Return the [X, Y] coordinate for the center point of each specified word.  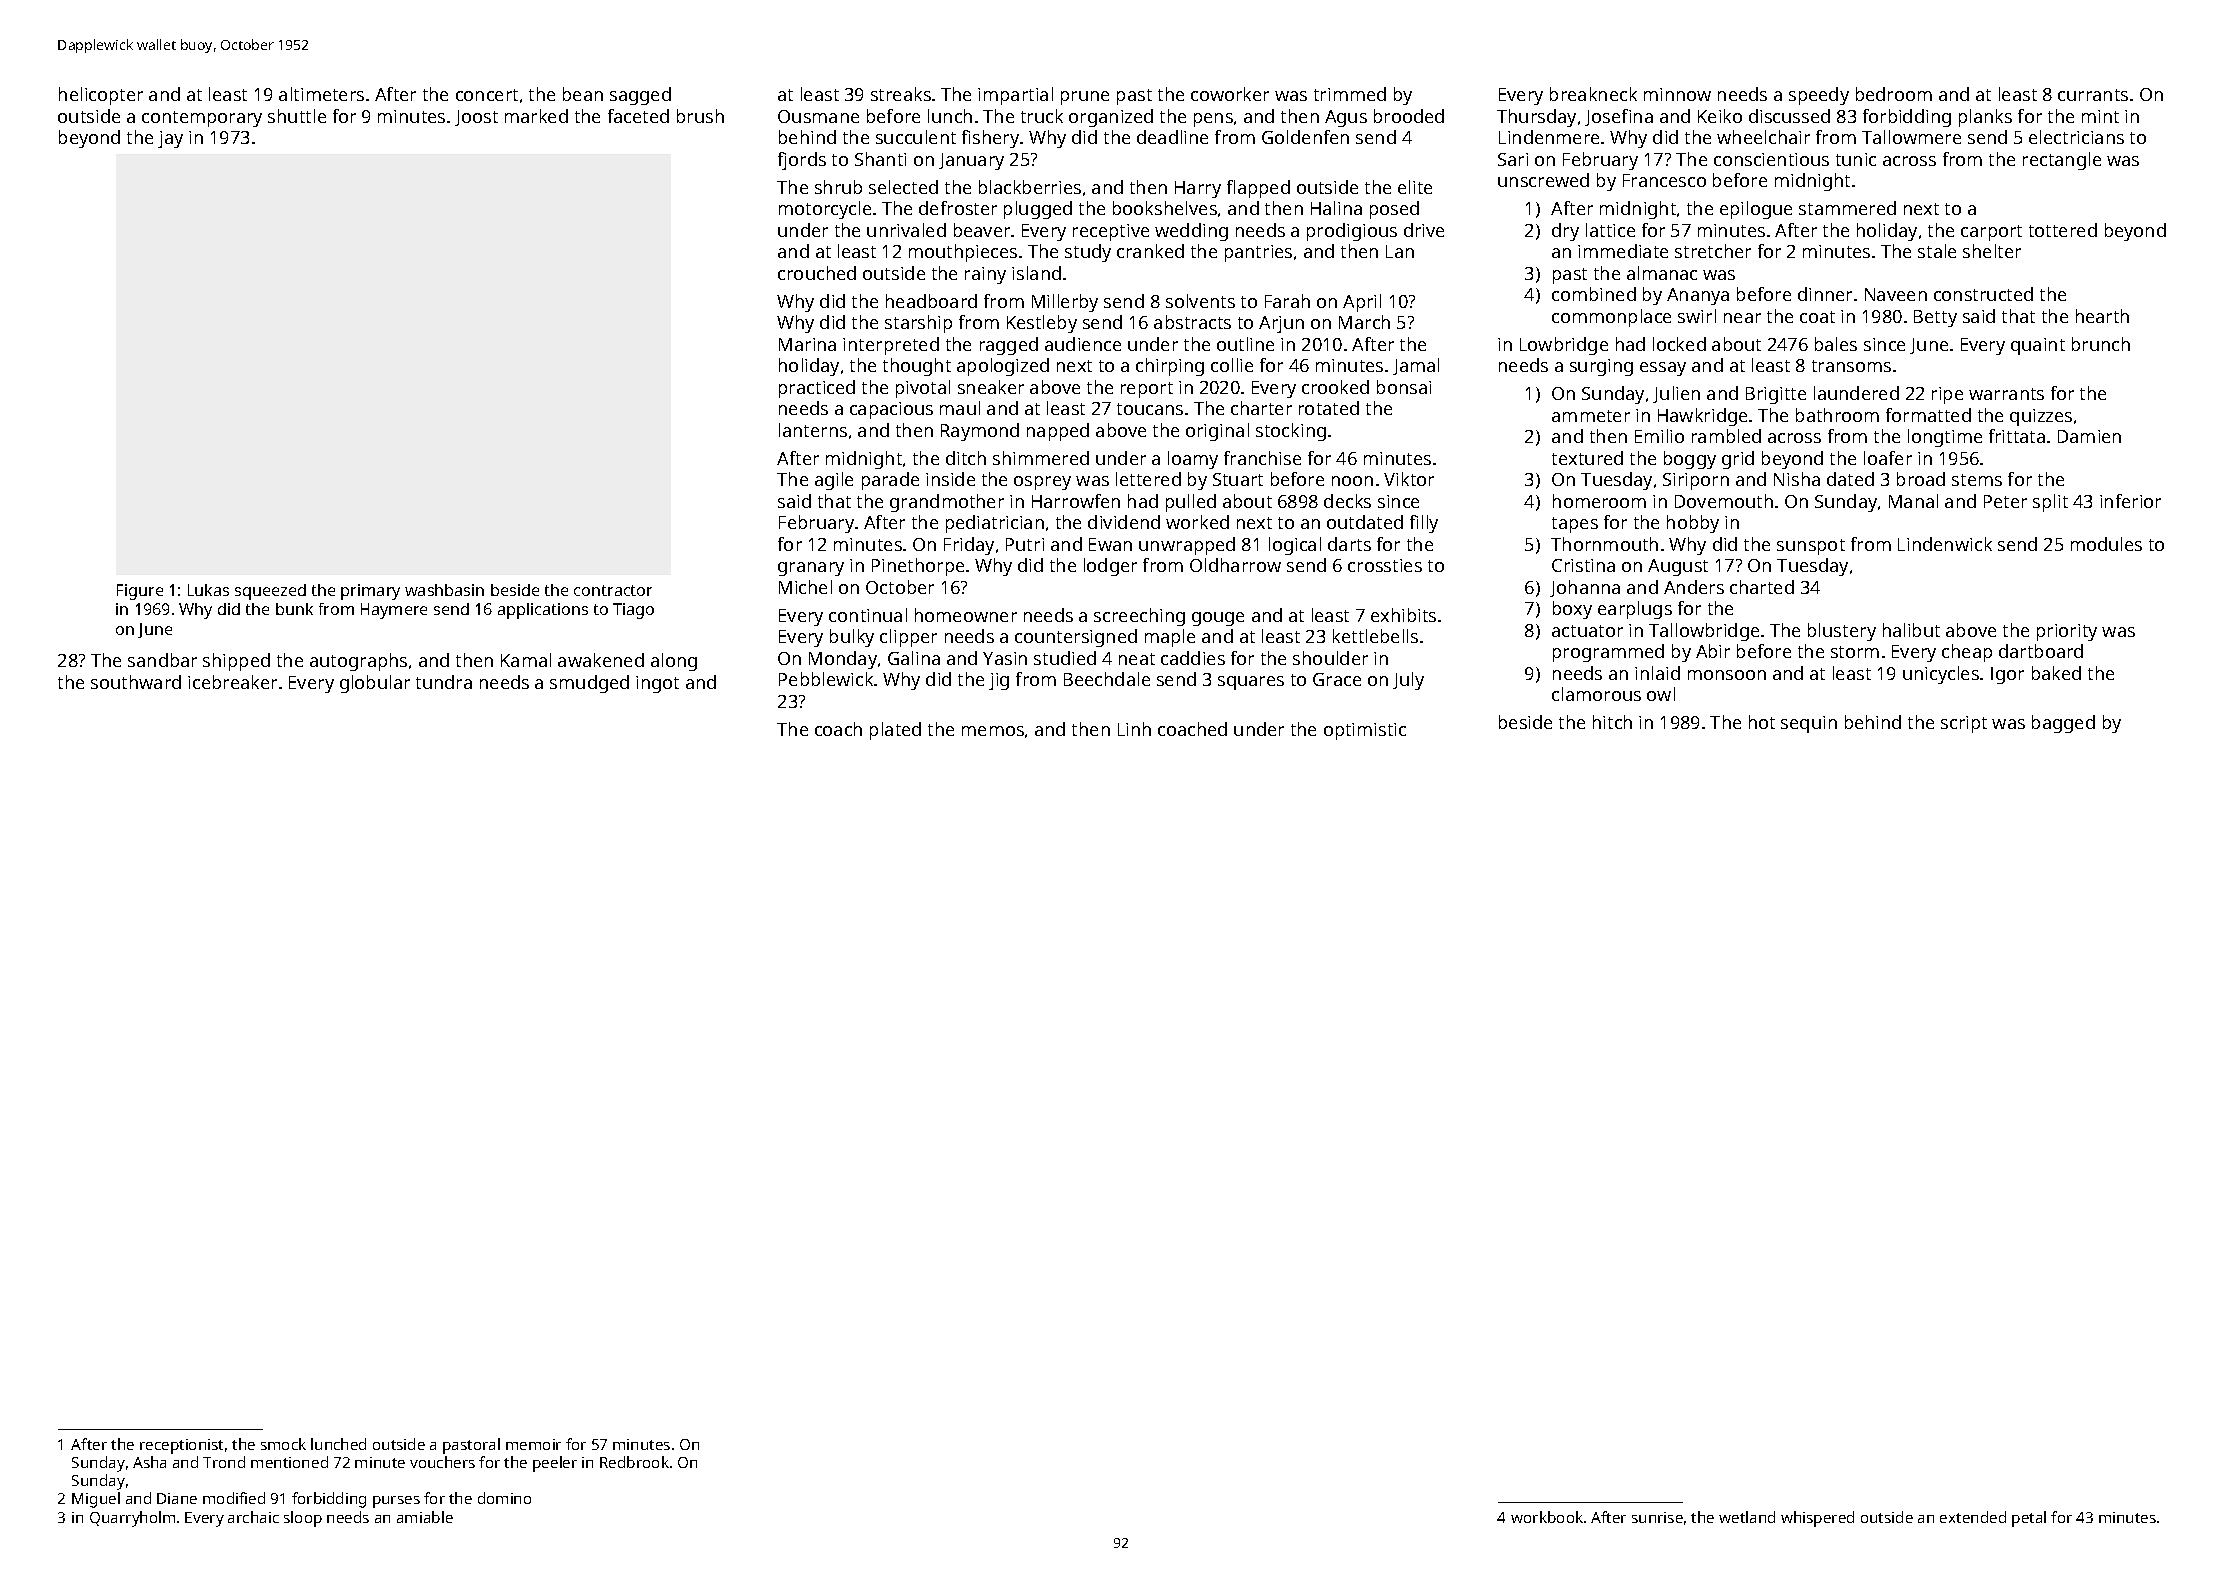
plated [895, 731]
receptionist [181, 1446]
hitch [1612, 722]
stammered [1847, 208]
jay [170, 139]
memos [993, 731]
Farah [1287, 301]
